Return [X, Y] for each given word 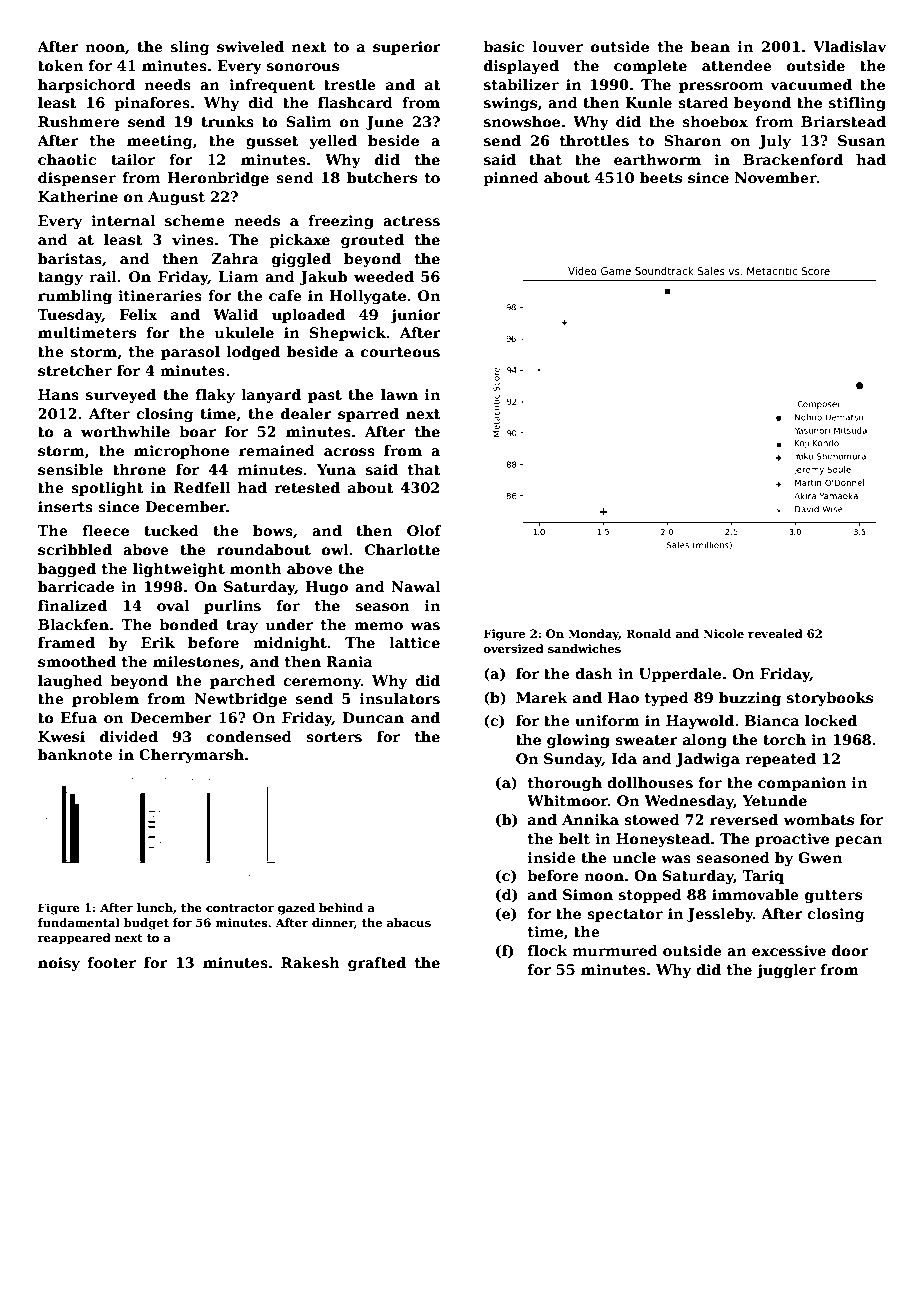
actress [411, 221]
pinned [511, 179]
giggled [301, 260]
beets [661, 177]
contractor [240, 908]
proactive [792, 840]
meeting [159, 142]
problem [105, 700]
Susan [862, 140]
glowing [578, 741]
